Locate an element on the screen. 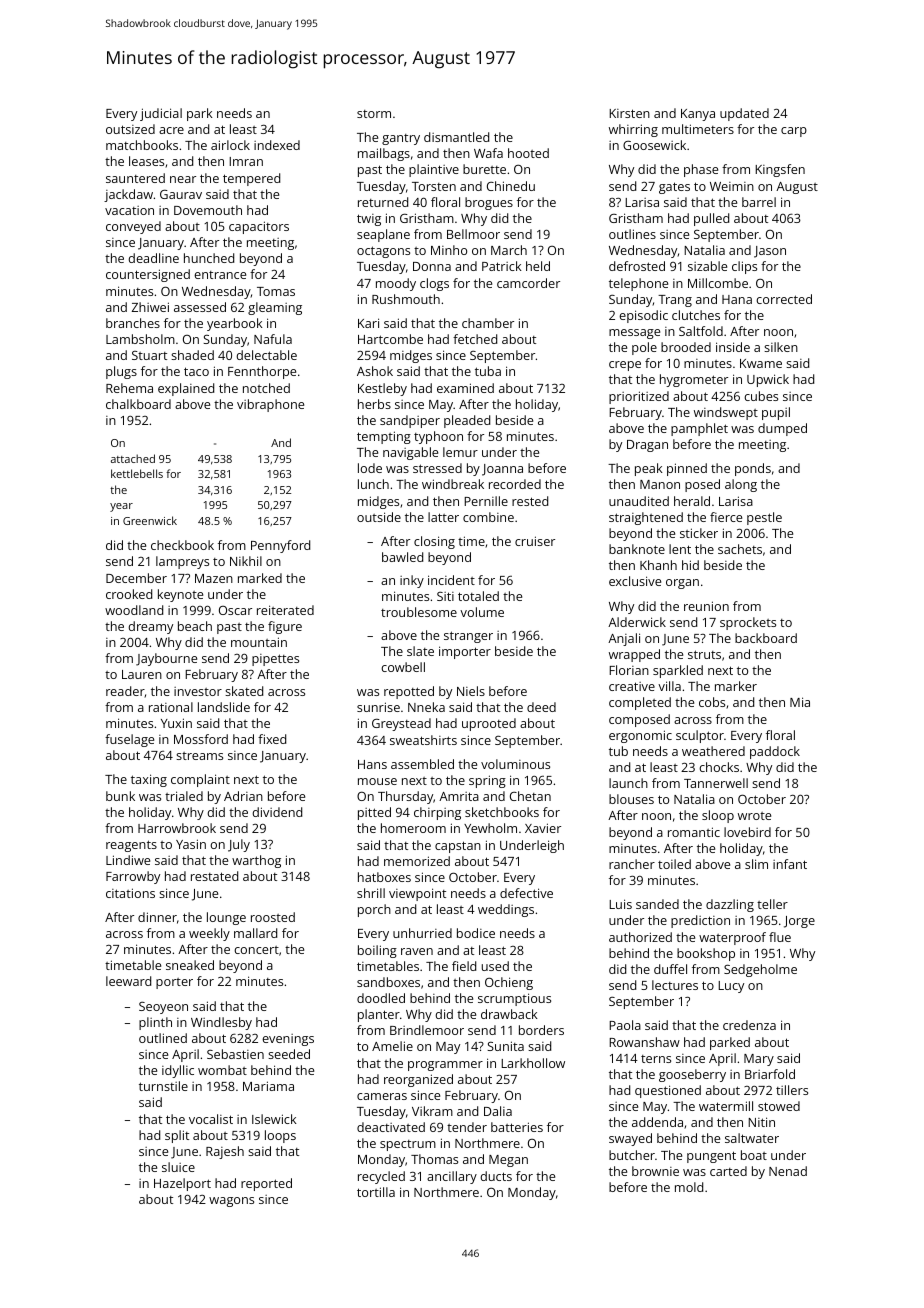 The image size is (924, 1308). Hazelport is located at coordinates (182, 1184).
